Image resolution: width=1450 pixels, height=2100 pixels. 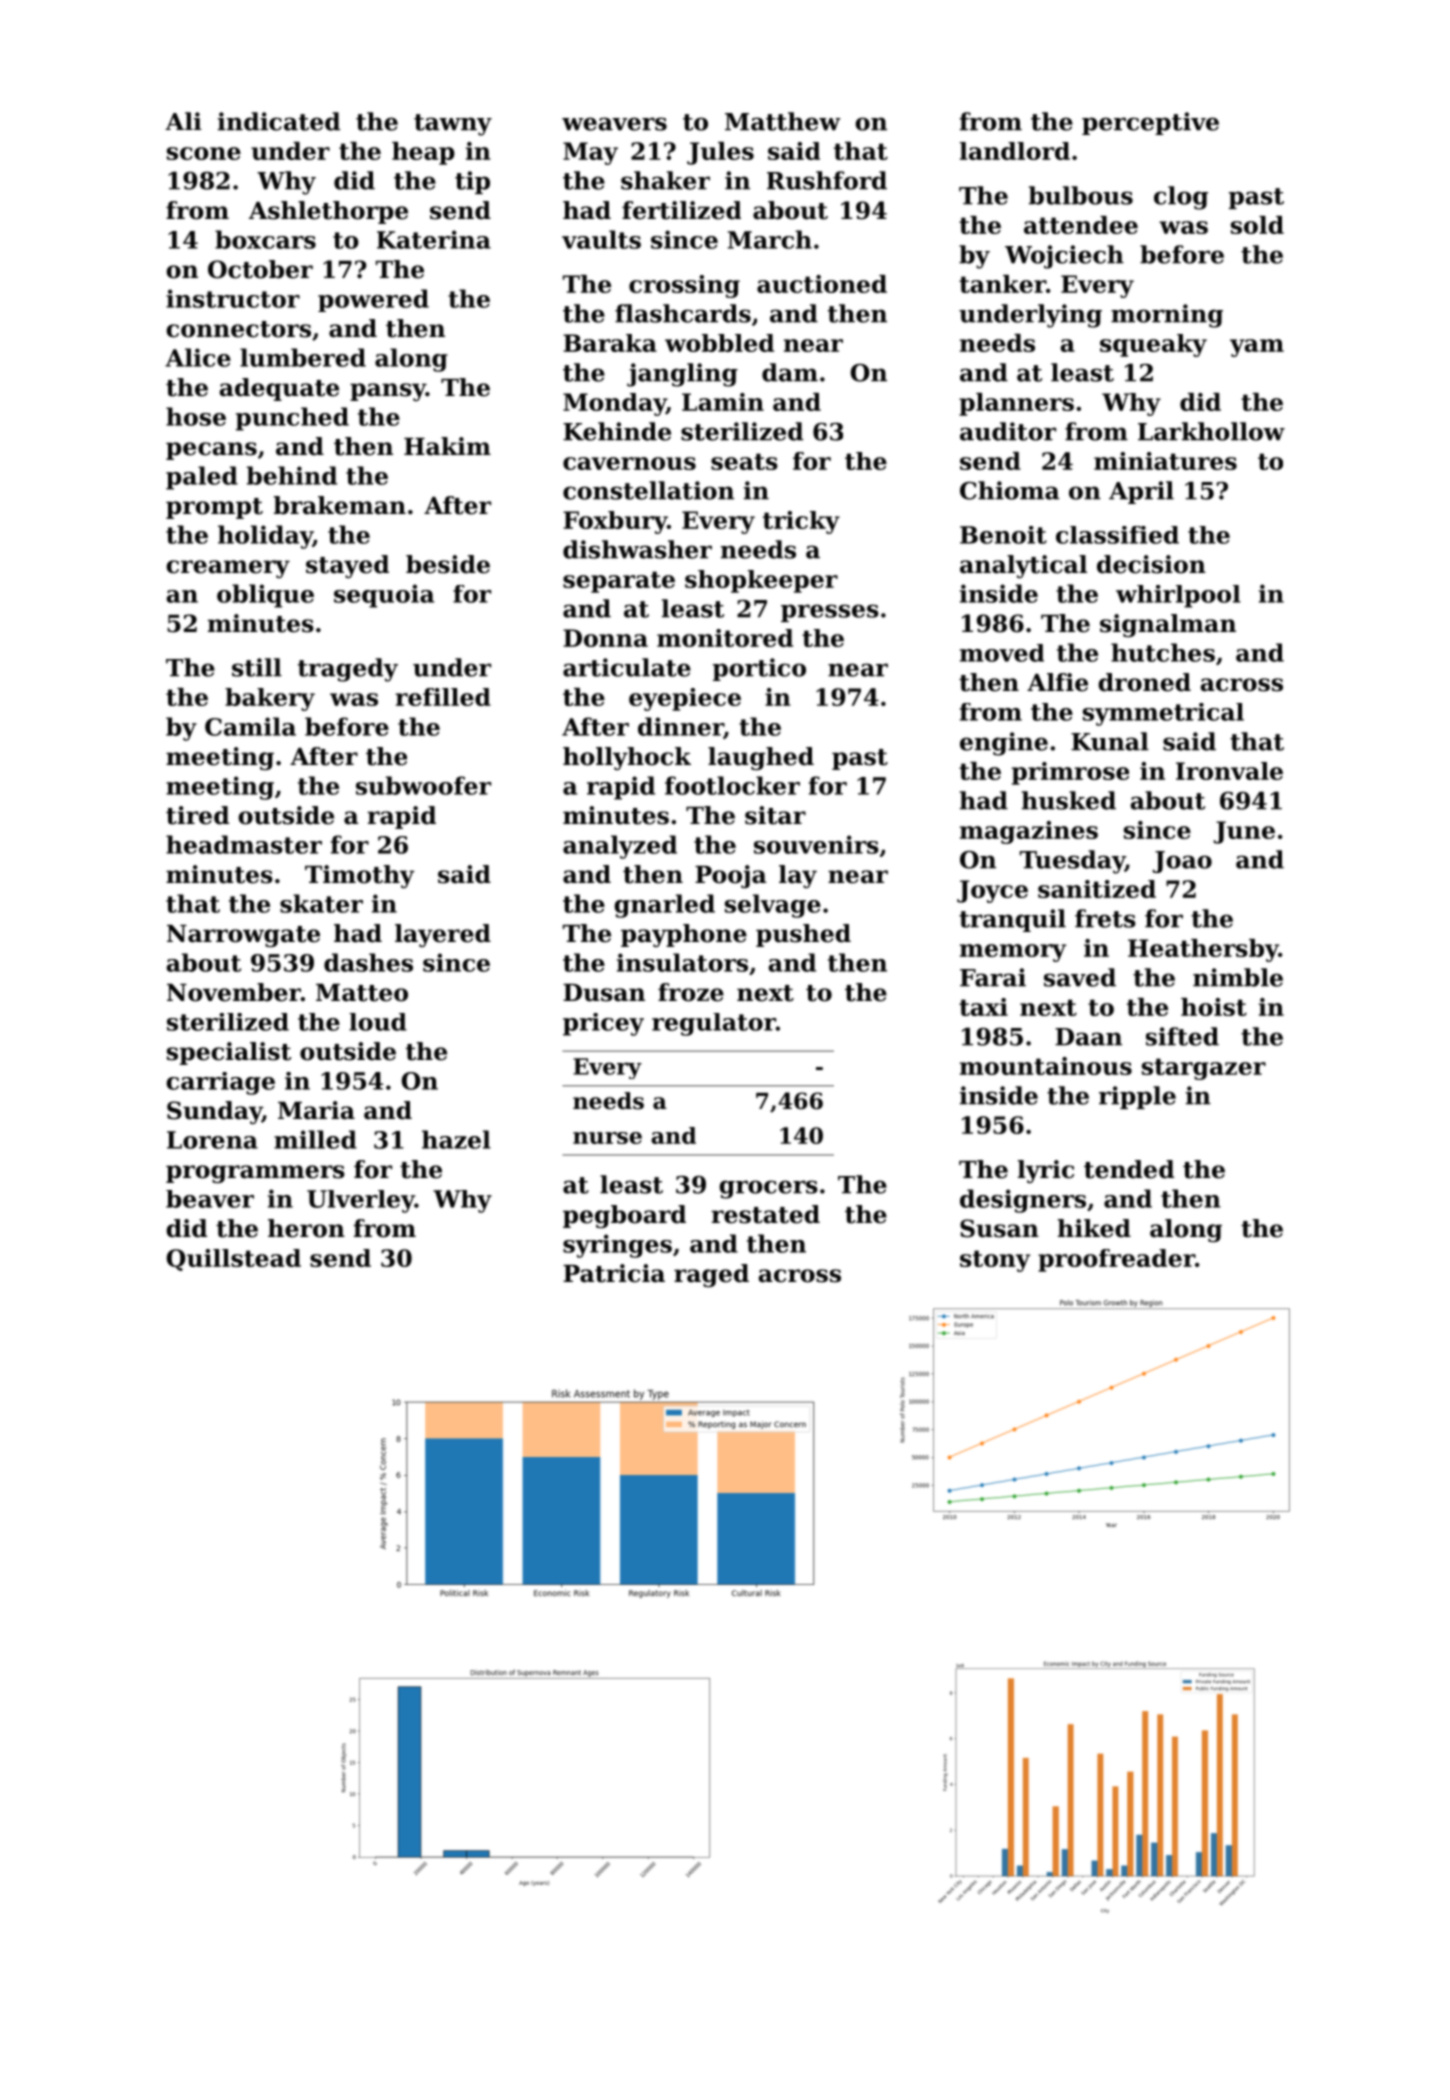 I want to click on Katerina, so click(x=434, y=239).
